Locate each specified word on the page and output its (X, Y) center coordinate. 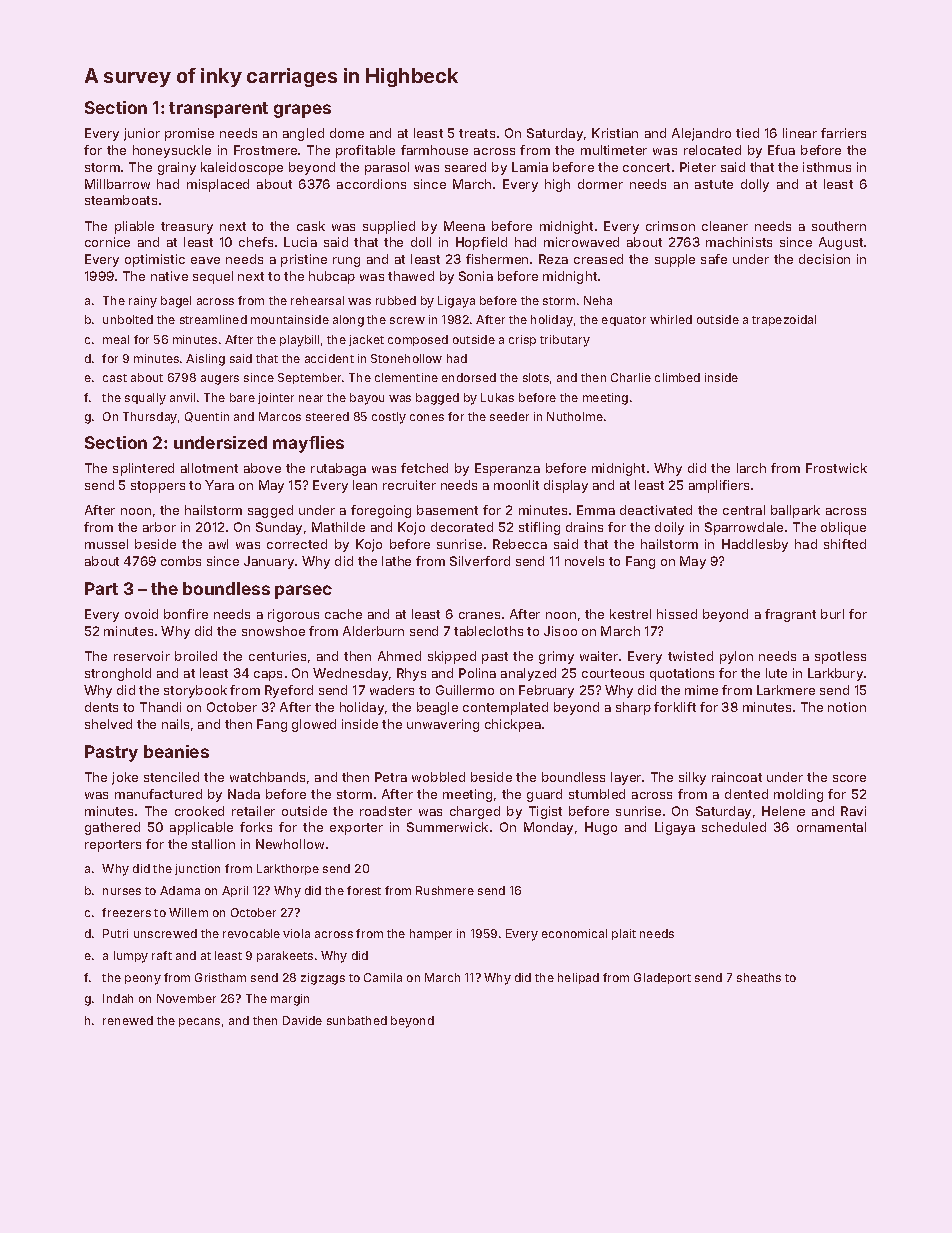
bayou (367, 399)
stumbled (597, 794)
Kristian (615, 133)
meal (116, 339)
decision (824, 259)
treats (477, 133)
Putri (115, 933)
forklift (675, 707)
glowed (314, 725)
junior (142, 134)
